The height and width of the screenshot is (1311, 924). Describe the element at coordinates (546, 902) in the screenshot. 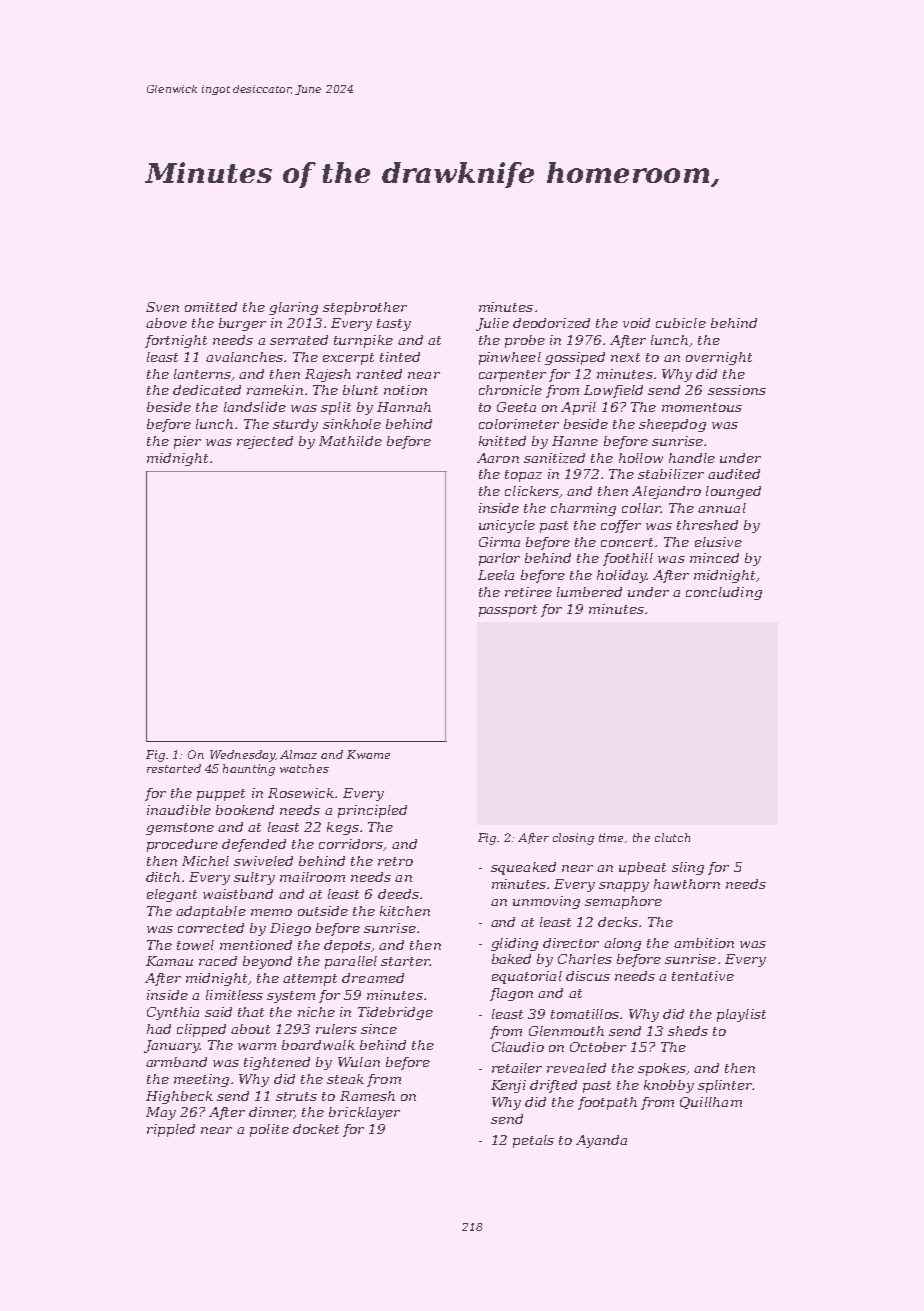

I see `unmoving` at that location.
